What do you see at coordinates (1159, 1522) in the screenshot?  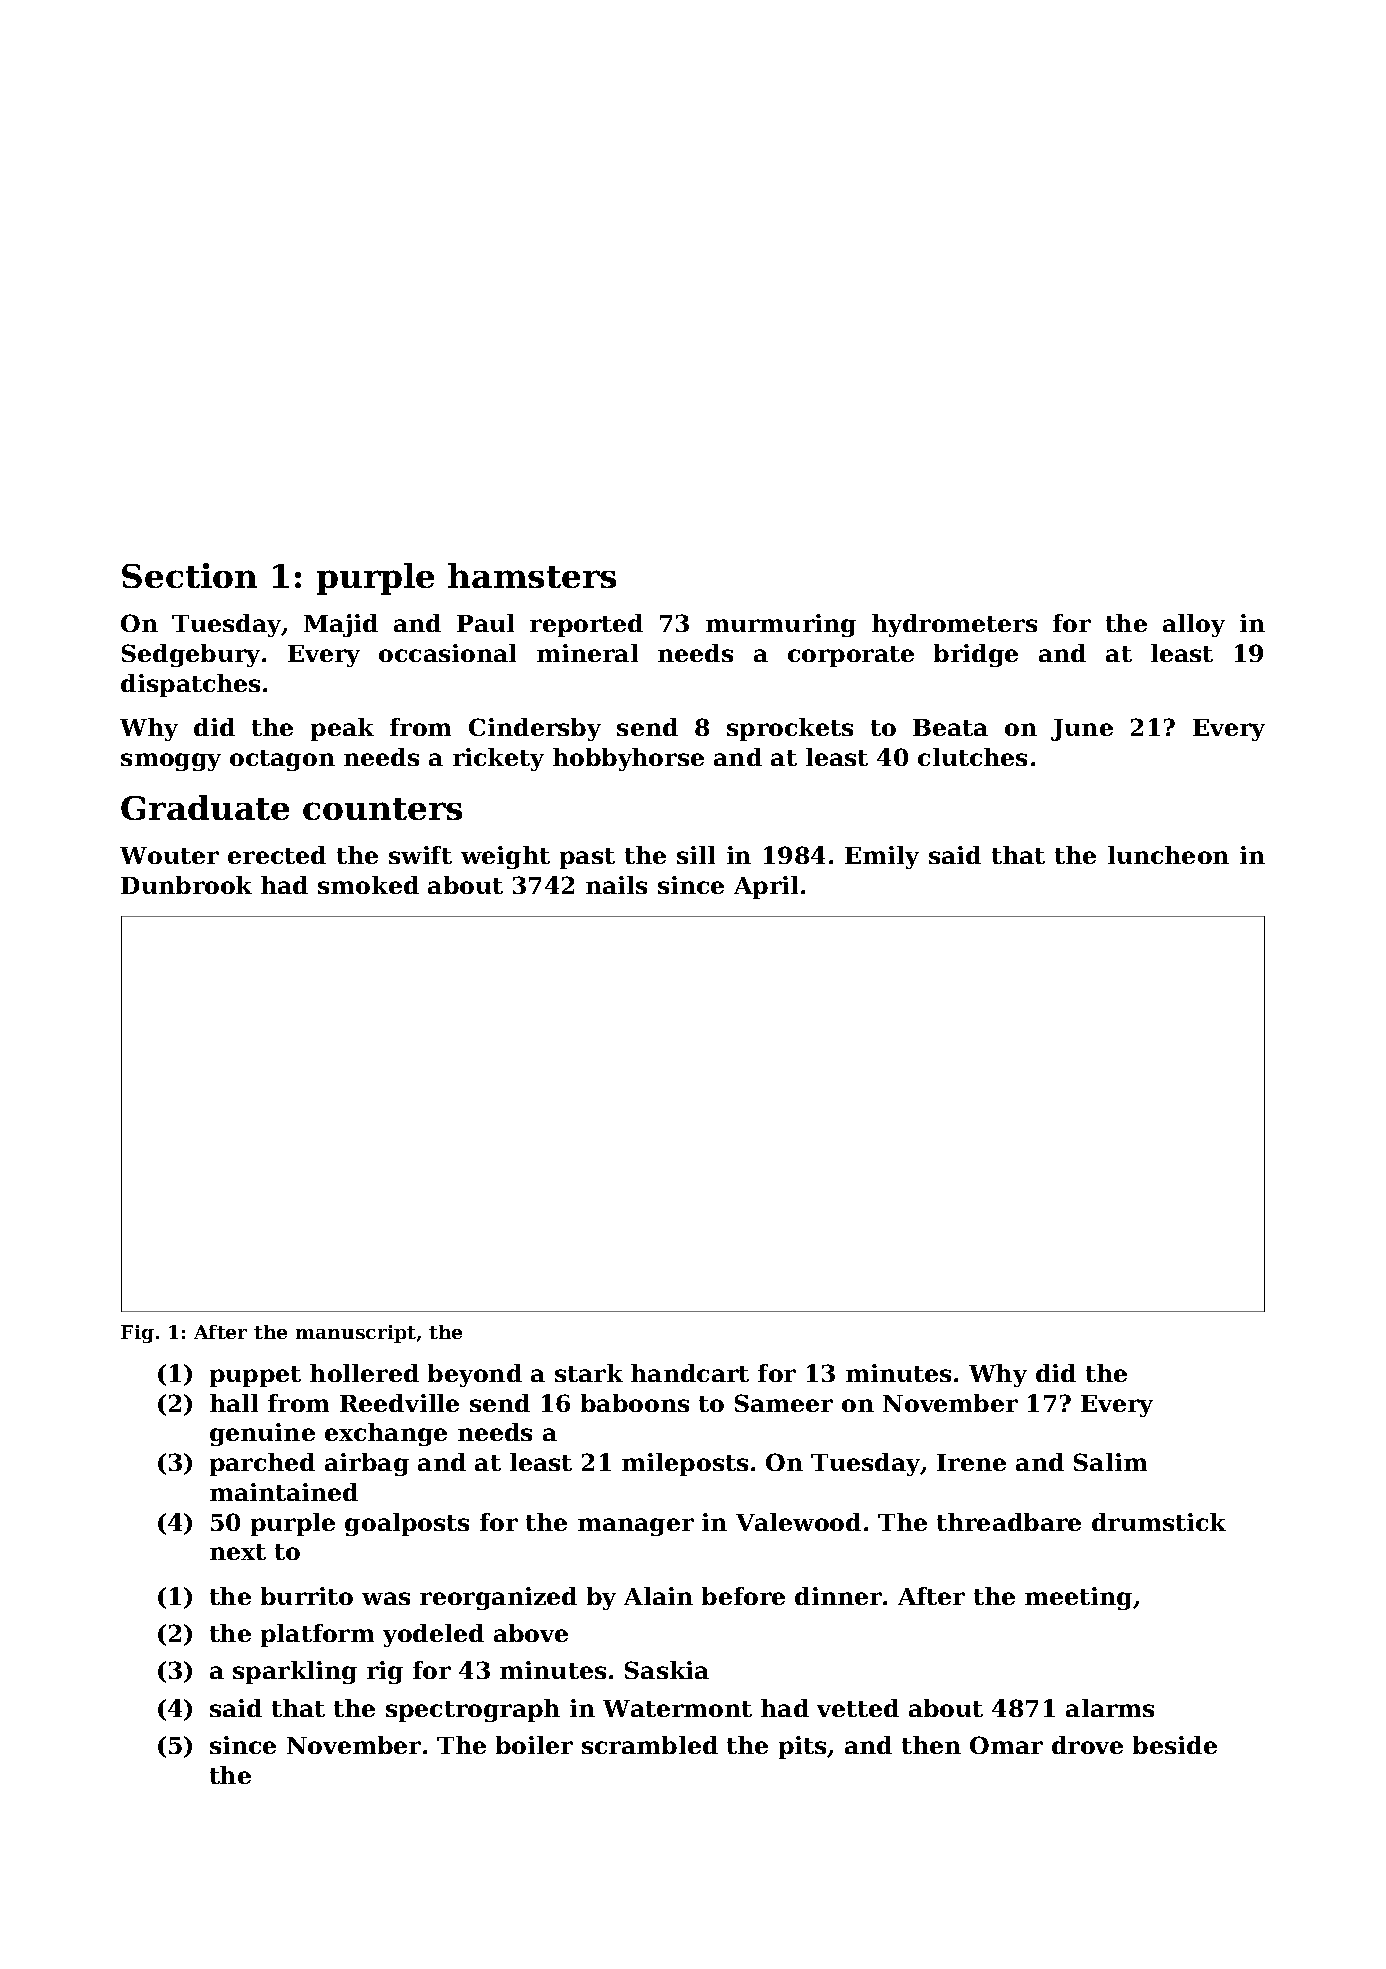 I see `drumstick` at bounding box center [1159, 1522].
